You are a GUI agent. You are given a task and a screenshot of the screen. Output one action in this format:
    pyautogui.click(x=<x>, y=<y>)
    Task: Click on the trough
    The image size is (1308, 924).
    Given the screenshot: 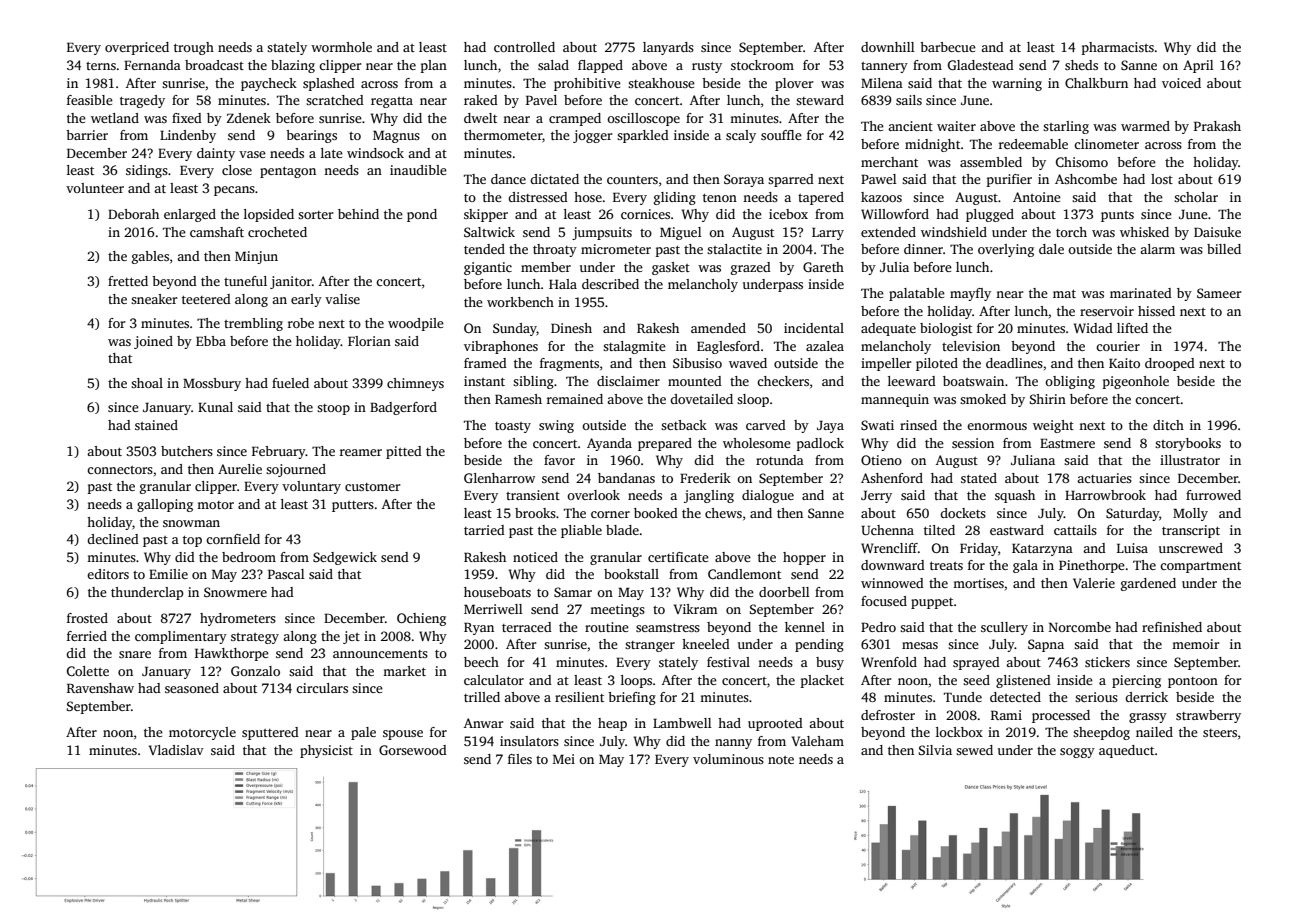 What is the action you would take?
    pyautogui.click(x=194, y=48)
